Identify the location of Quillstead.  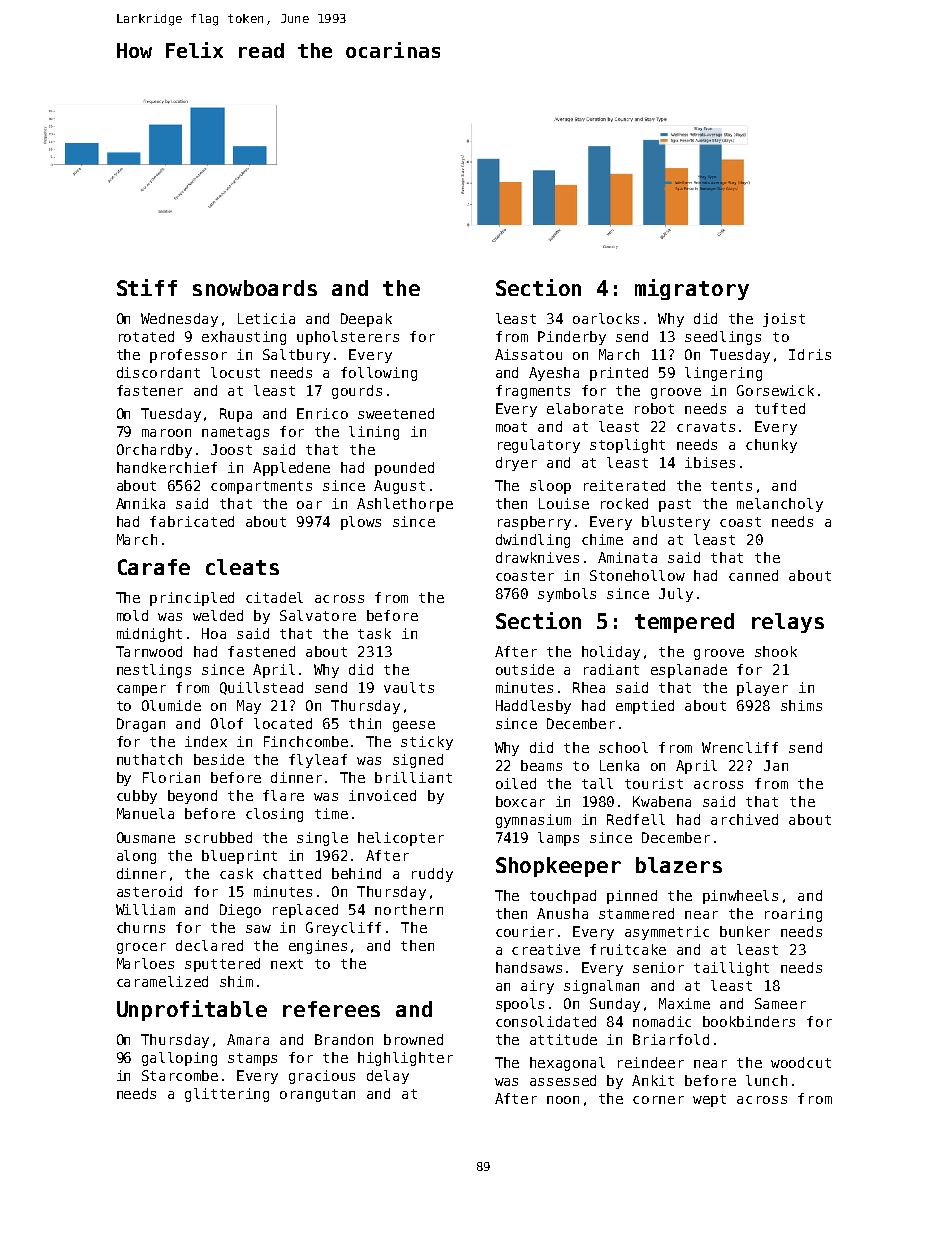
(261, 688).
